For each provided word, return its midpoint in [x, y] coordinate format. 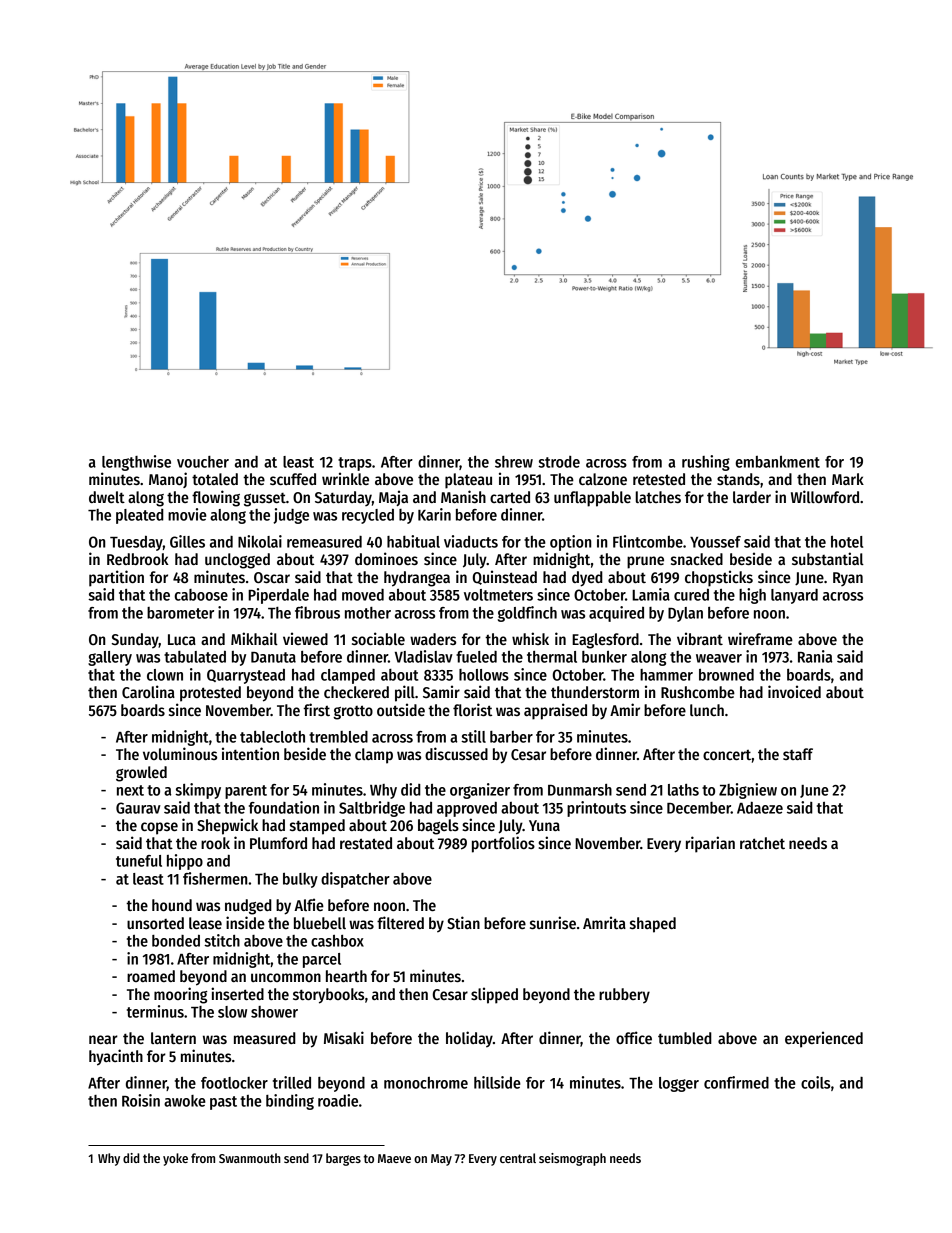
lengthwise [136, 463]
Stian [463, 922]
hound [172, 905]
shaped [653, 925]
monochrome [426, 1083]
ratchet [762, 843]
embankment [777, 462]
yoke [175, 1159]
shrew [514, 462]
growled [141, 774]
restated [366, 843]
